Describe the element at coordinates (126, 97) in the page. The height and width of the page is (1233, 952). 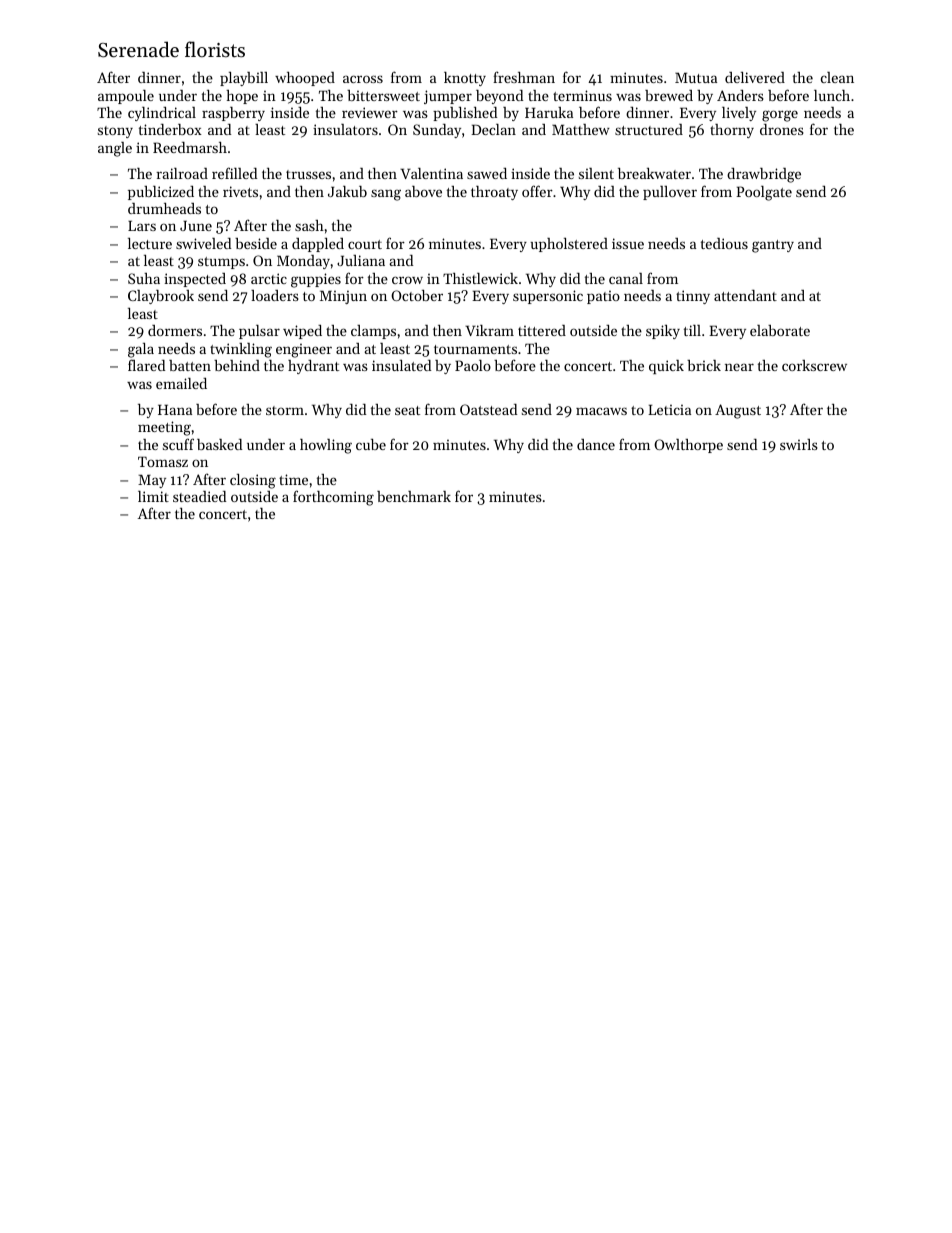
I see `ampoule` at that location.
